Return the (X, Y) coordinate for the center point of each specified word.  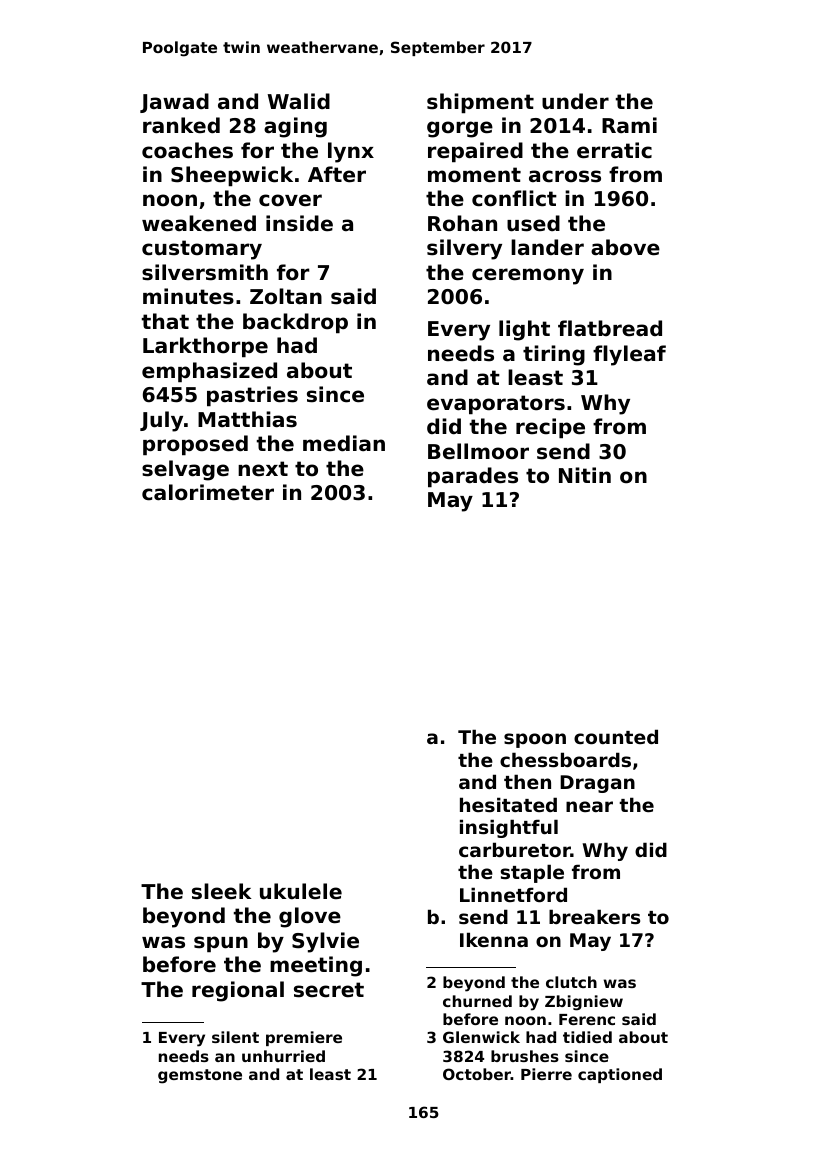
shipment (480, 103)
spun (221, 944)
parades (473, 477)
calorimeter (208, 492)
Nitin (585, 475)
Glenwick (481, 1037)
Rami (629, 125)
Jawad (174, 103)
